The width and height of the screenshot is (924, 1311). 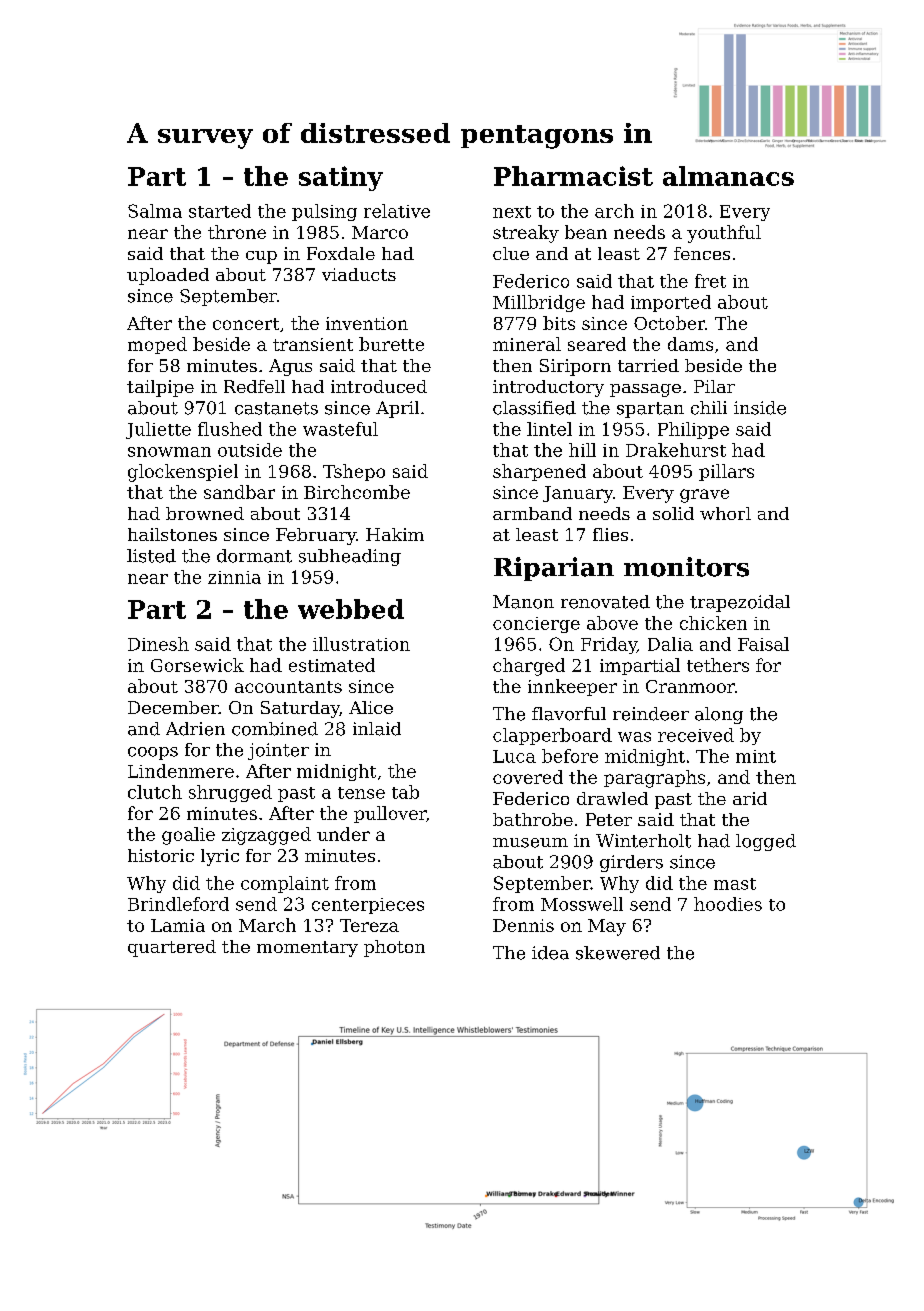 I want to click on tethers, so click(x=718, y=665).
